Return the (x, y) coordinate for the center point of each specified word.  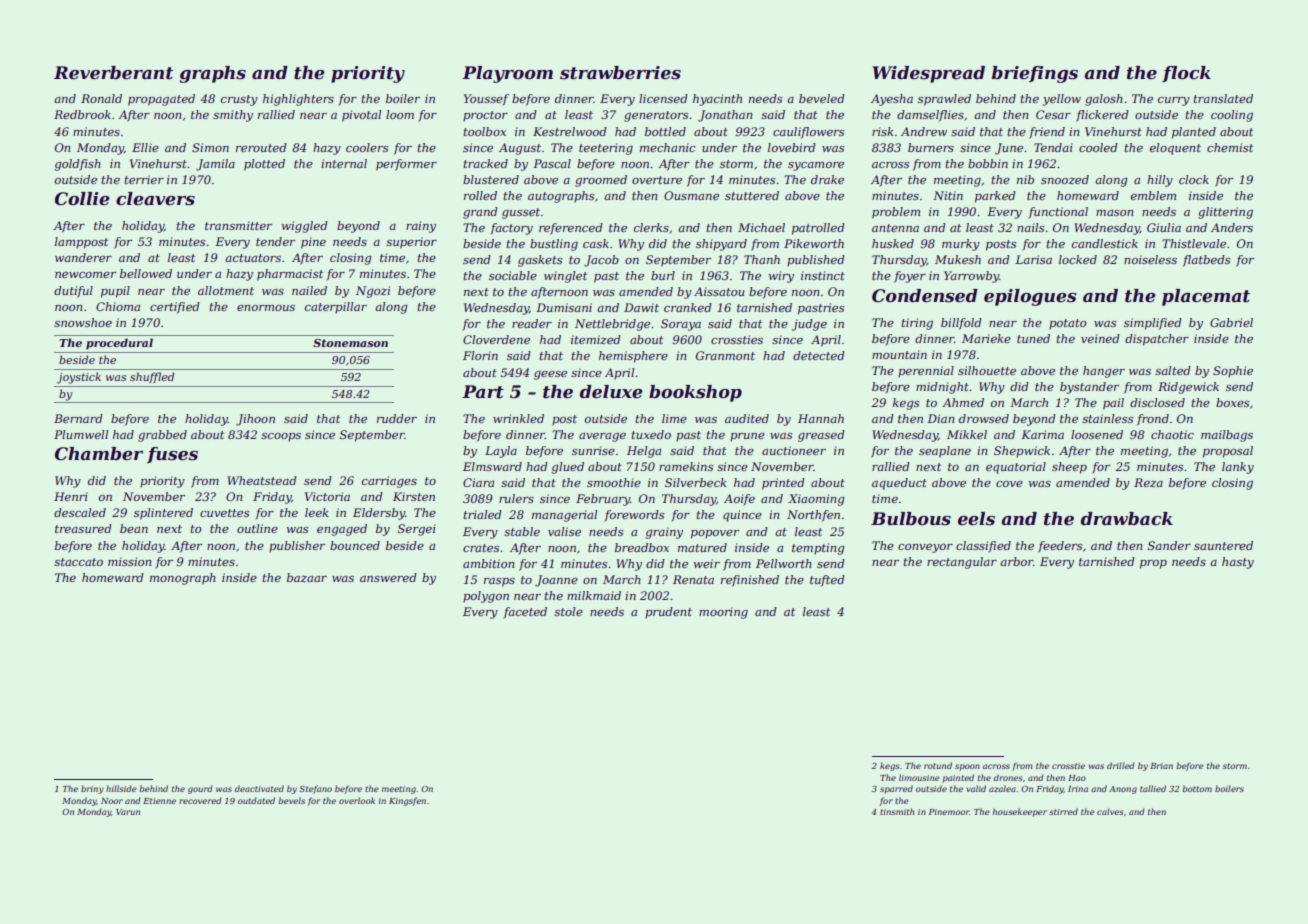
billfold (961, 324)
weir (707, 563)
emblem (1153, 195)
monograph (183, 579)
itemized (596, 339)
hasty (1238, 563)
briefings (1035, 74)
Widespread (929, 74)
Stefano (315, 789)
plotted (264, 165)
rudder (397, 418)
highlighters (298, 100)
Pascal (552, 163)
